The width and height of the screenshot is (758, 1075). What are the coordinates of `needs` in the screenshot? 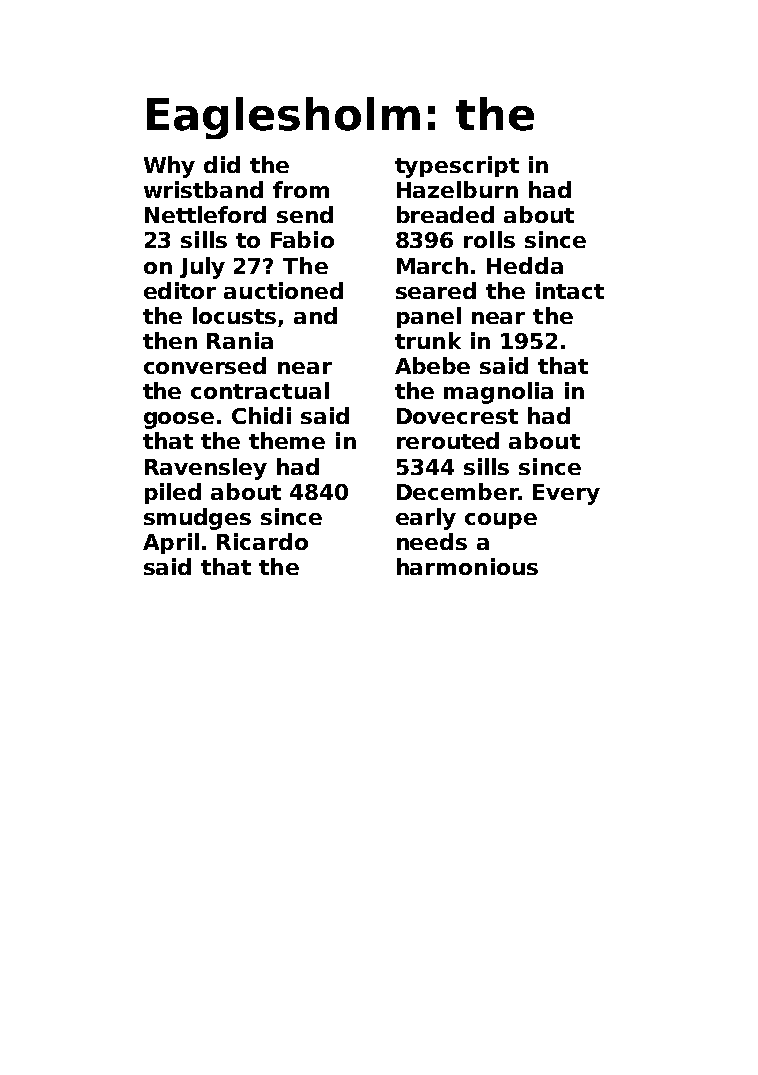 It's located at (432, 541).
